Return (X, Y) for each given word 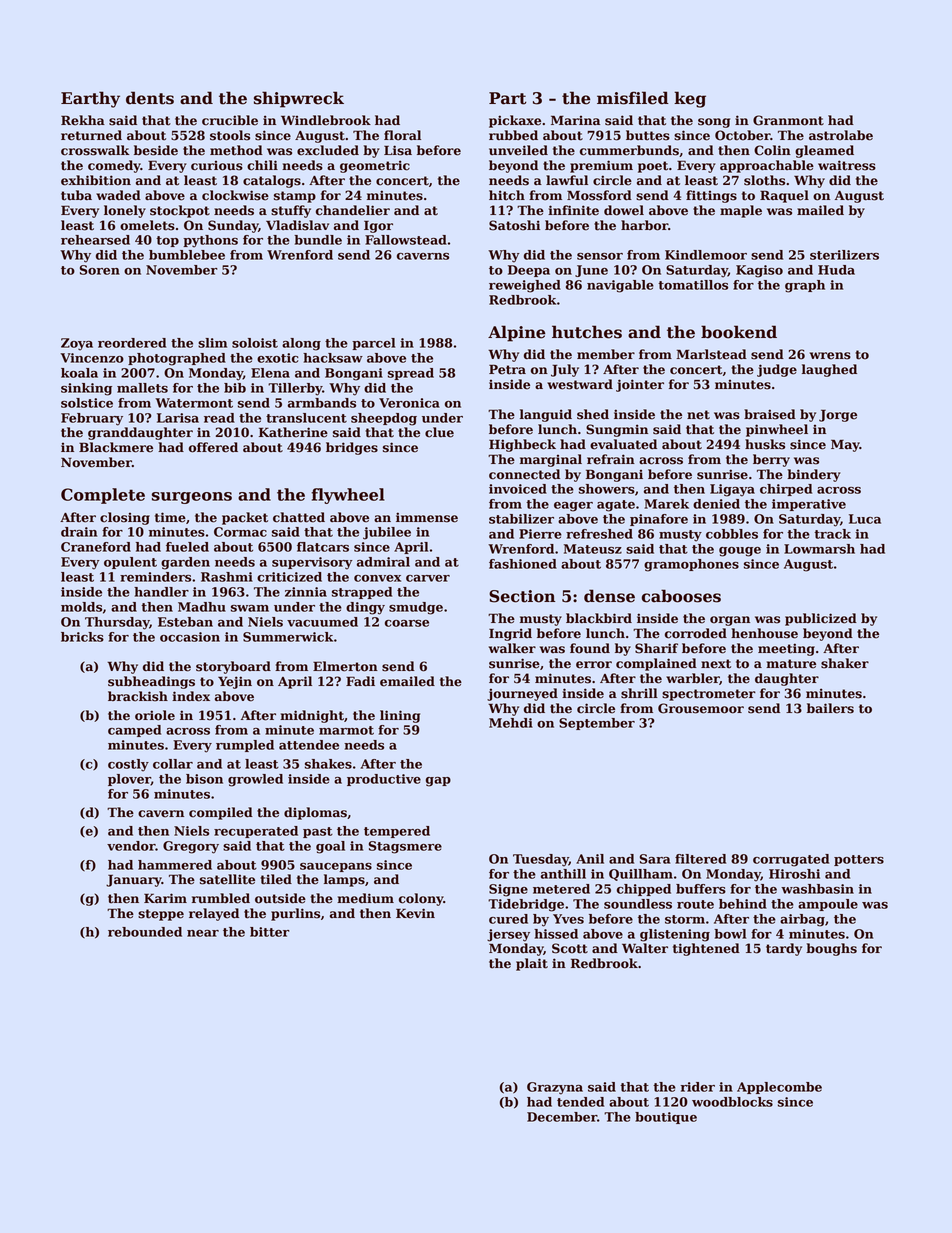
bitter (269, 932)
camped (134, 731)
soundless (638, 904)
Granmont (788, 120)
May (845, 446)
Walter (645, 948)
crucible (230, 120)
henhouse (764, 633)
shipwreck (299, 99)
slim (212, 343)
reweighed (525, 286)
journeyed (522, 694)
